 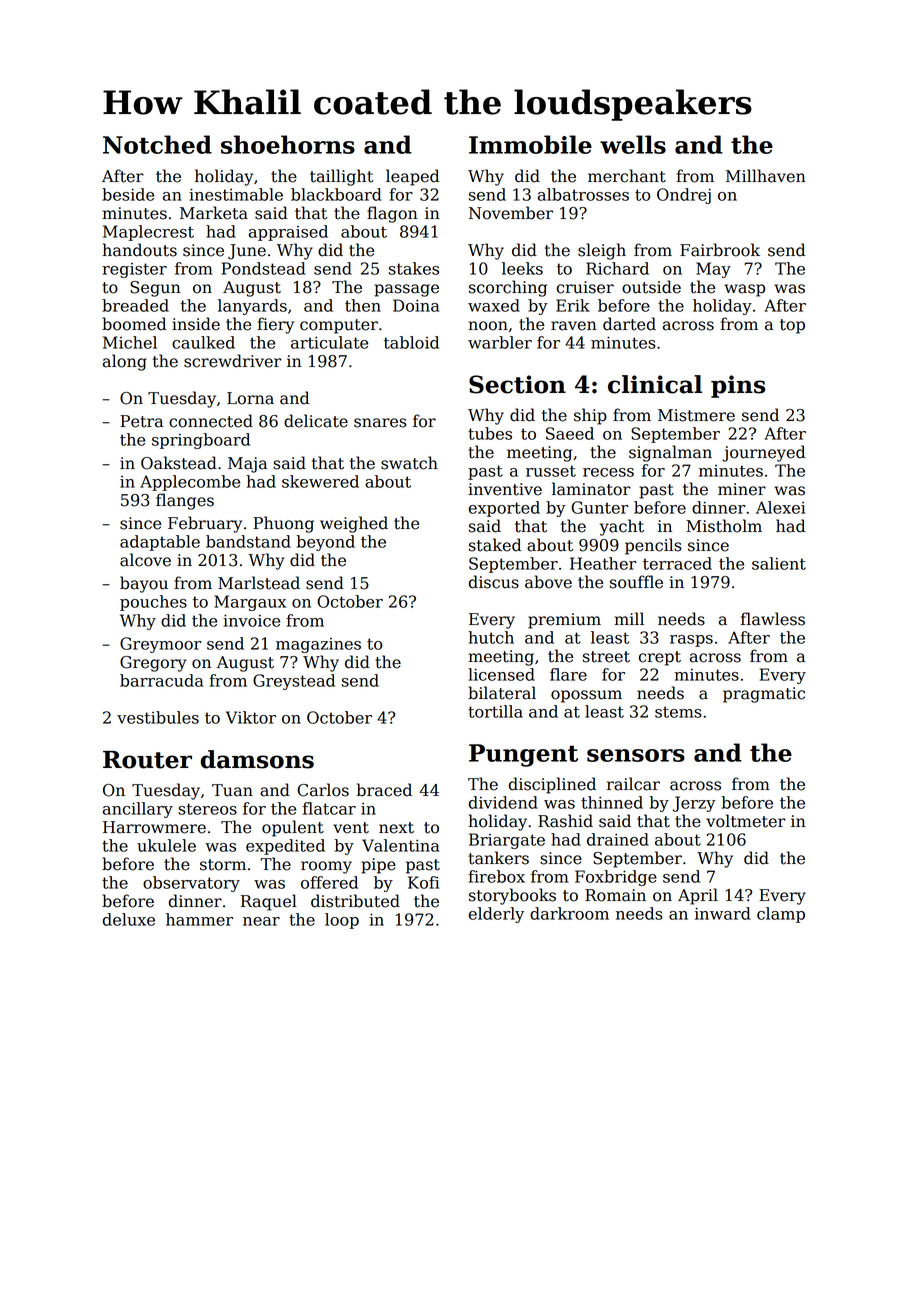 What do you see at coordinates (153, 603) in the screenshot?
I see `pouches` at bounding box center [153, 603].
